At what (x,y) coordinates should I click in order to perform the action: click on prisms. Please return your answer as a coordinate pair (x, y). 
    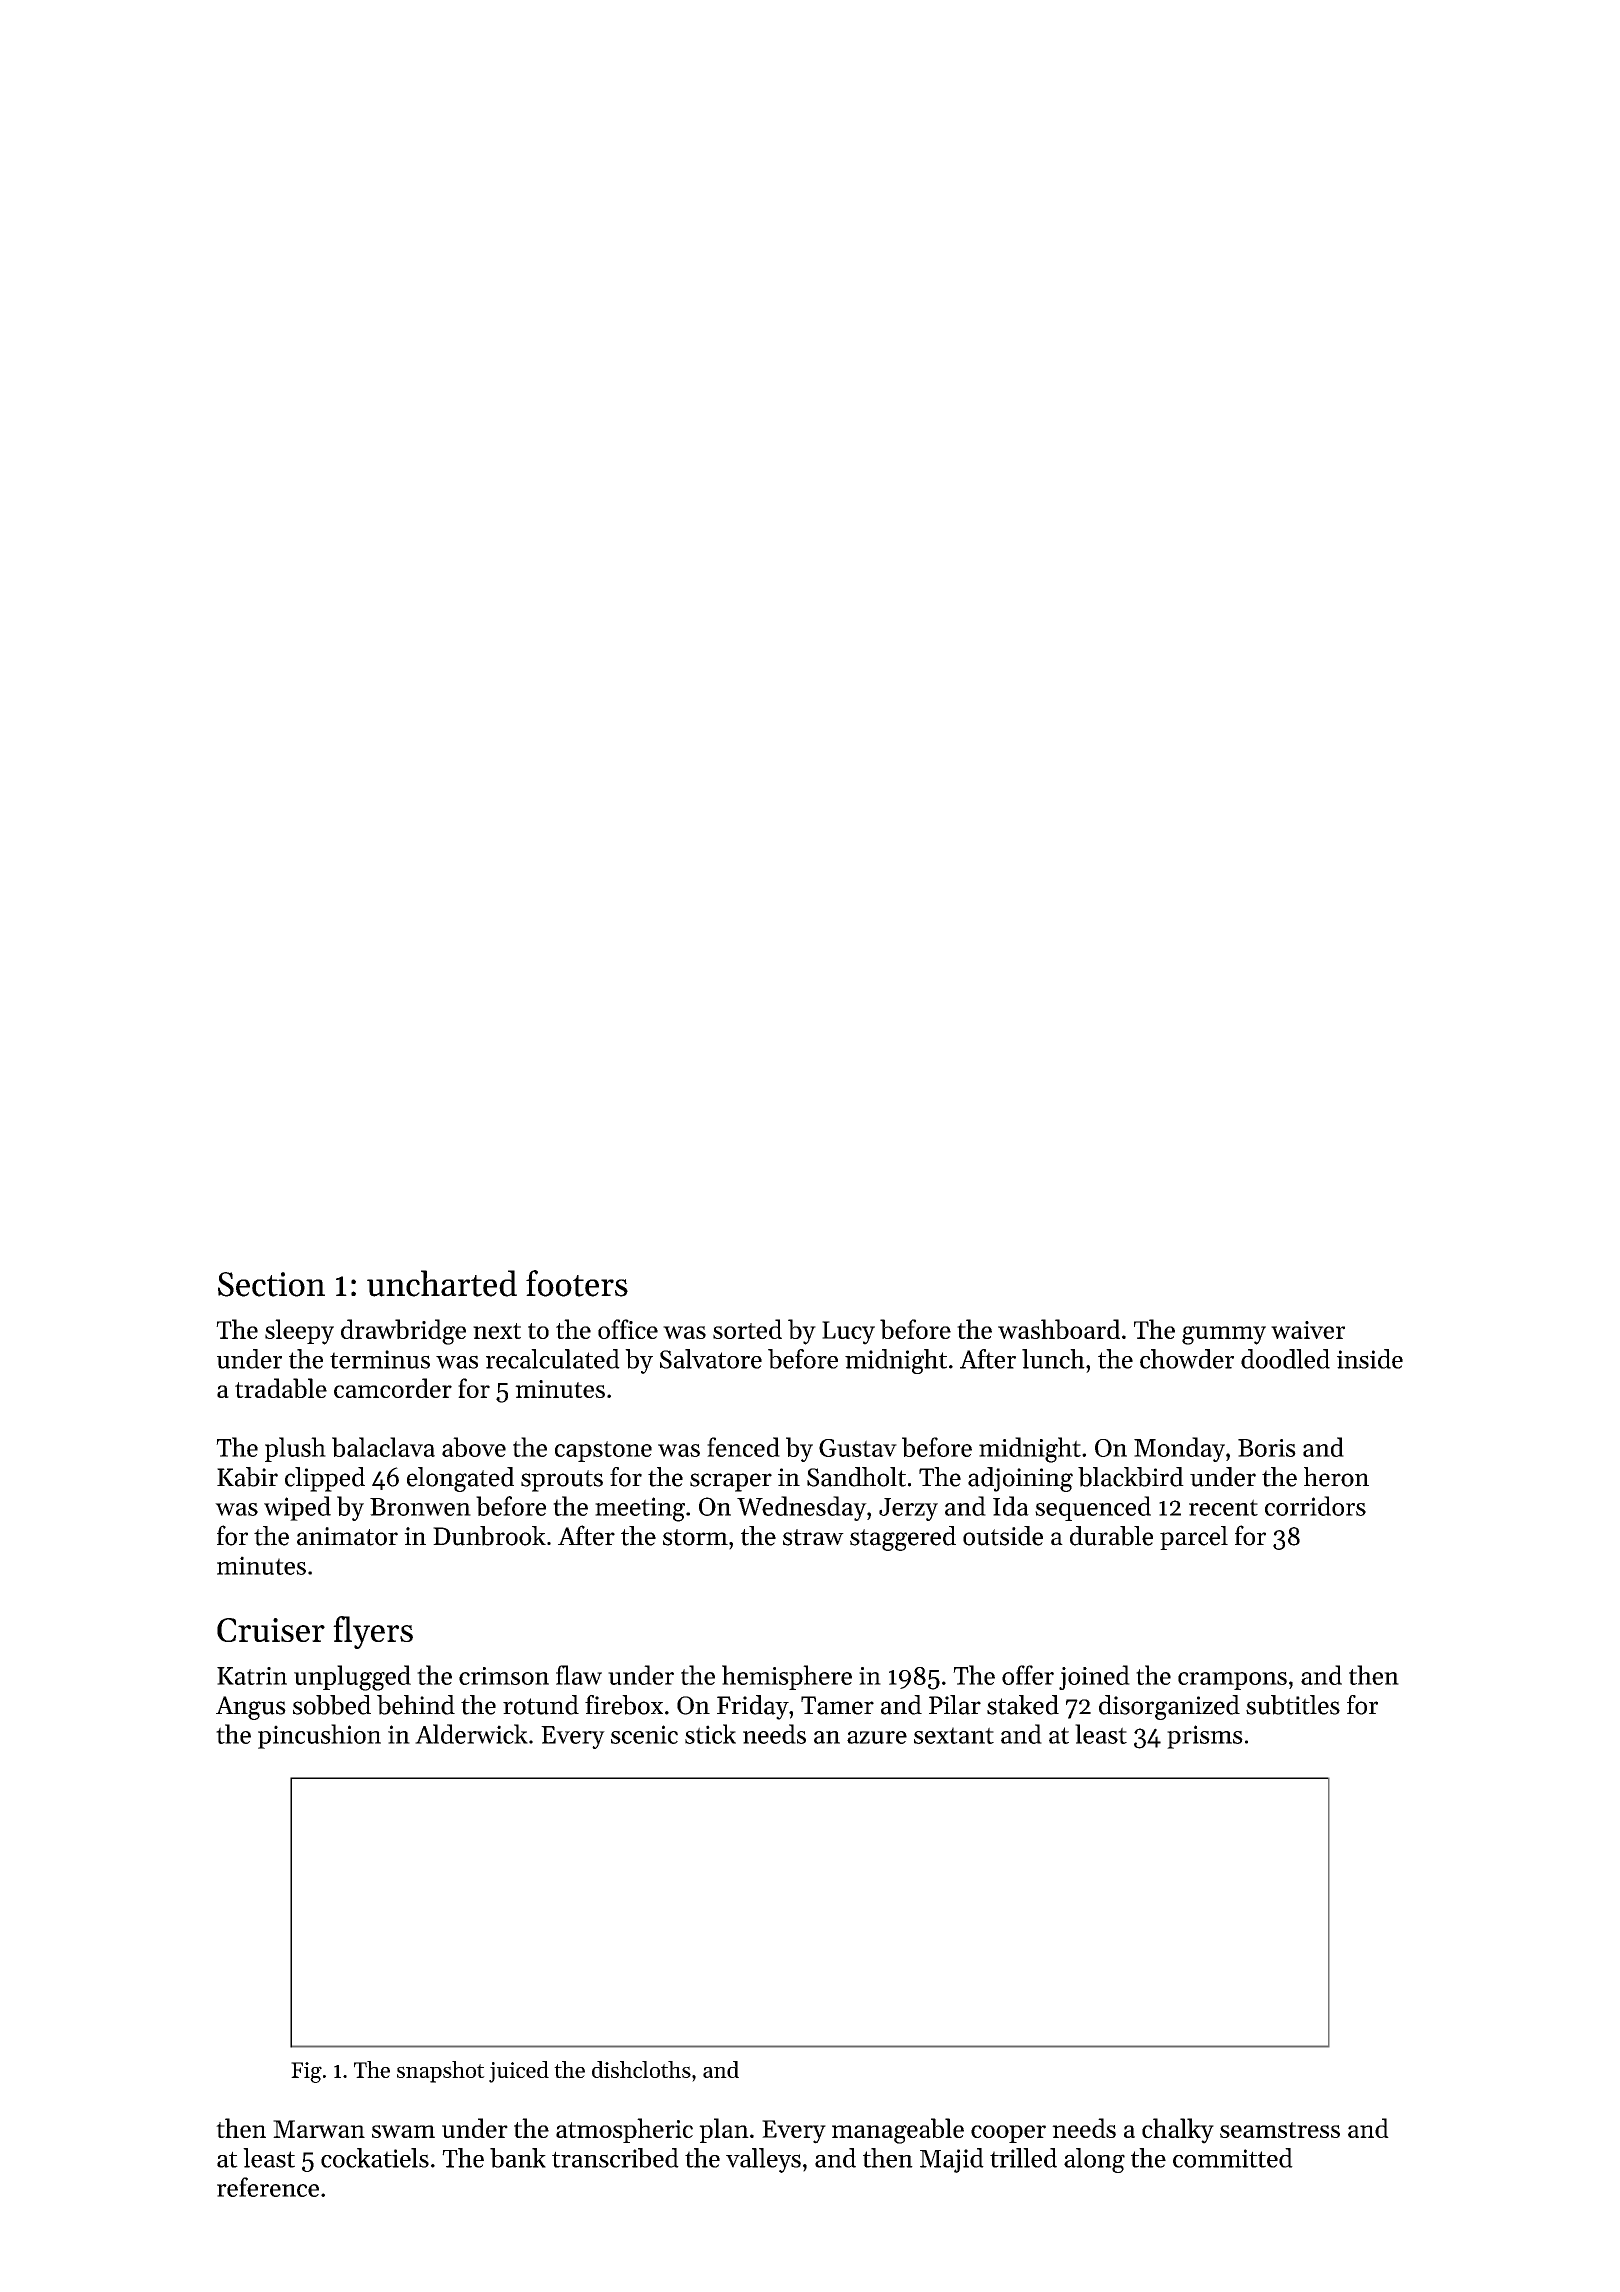
    Looking at the image, I should click on (1205, 1737).
